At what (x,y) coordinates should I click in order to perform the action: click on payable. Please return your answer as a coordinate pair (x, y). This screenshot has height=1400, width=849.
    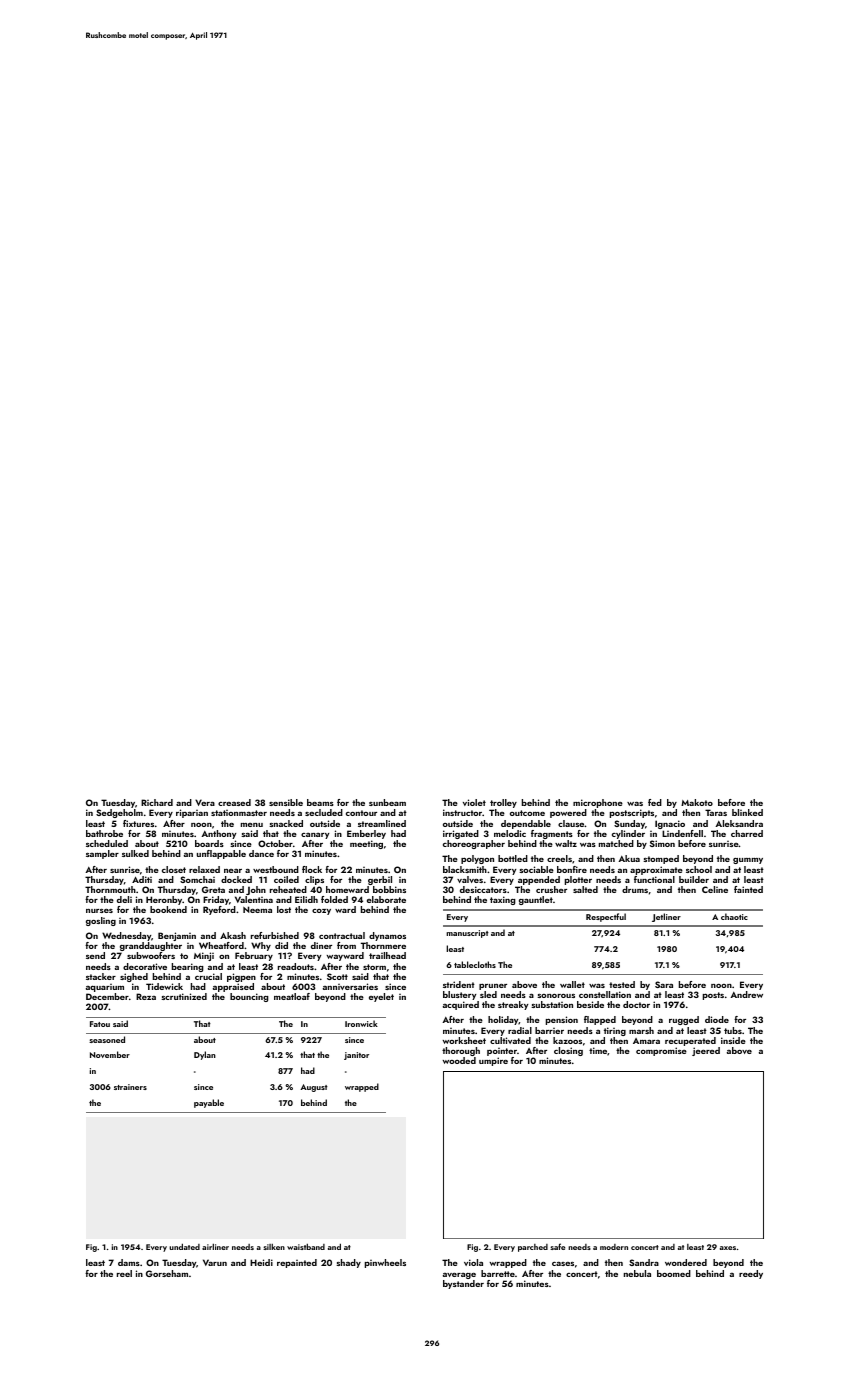
    Looking at the image, I should click on (209, 1103).
